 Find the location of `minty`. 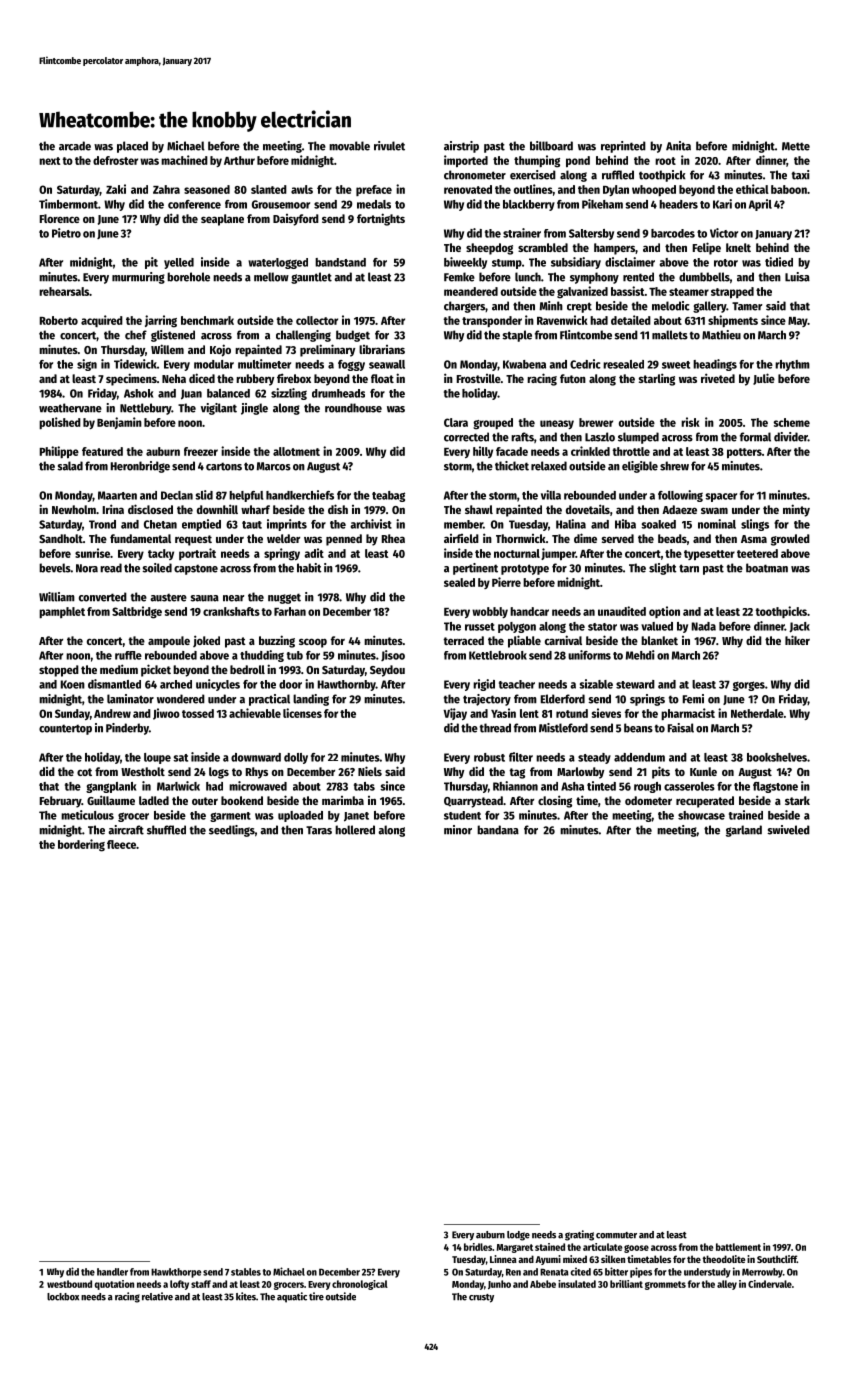

minty is located at coordinates (796, 510).
